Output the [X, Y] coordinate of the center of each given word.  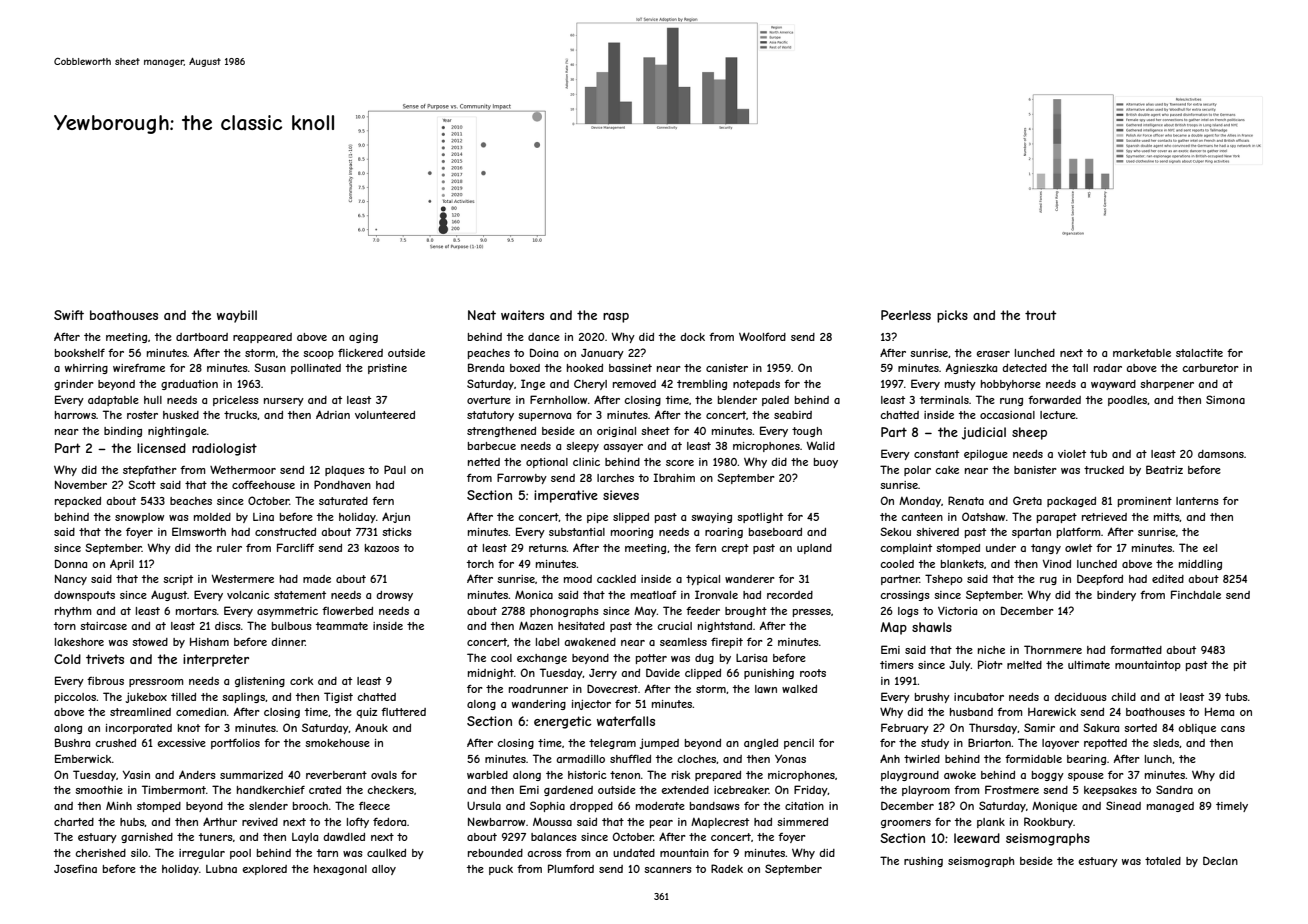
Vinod [1057, 563]
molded [212, 517]
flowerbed [347, 611]
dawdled [344, 837]
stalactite [1199, 353]
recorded [790, 595]
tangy [1046, 549]
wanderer [750, 579]
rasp [616, 318]
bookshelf [80, 352]
